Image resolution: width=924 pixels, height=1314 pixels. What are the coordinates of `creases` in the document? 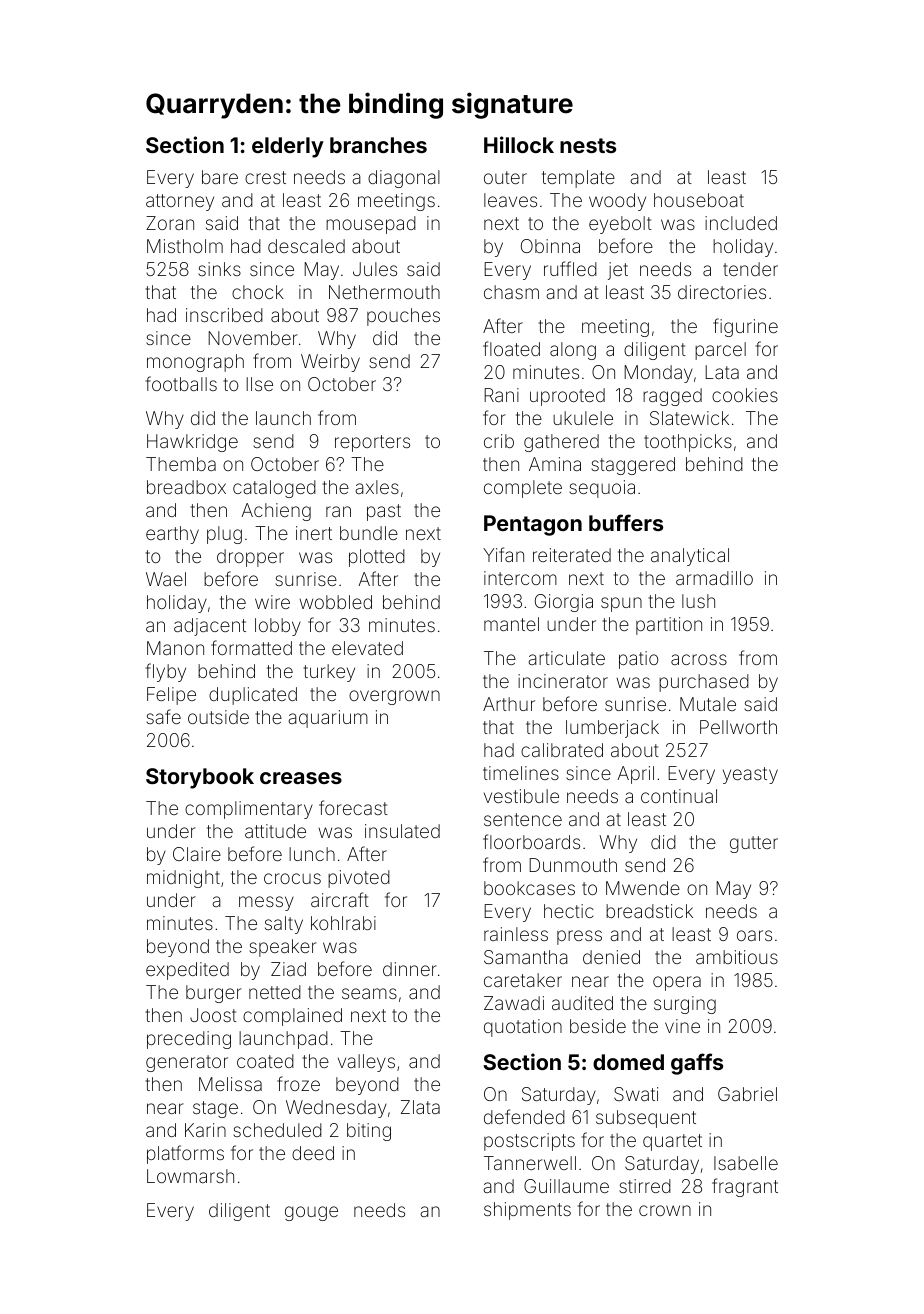 It's located at (301, 778).
